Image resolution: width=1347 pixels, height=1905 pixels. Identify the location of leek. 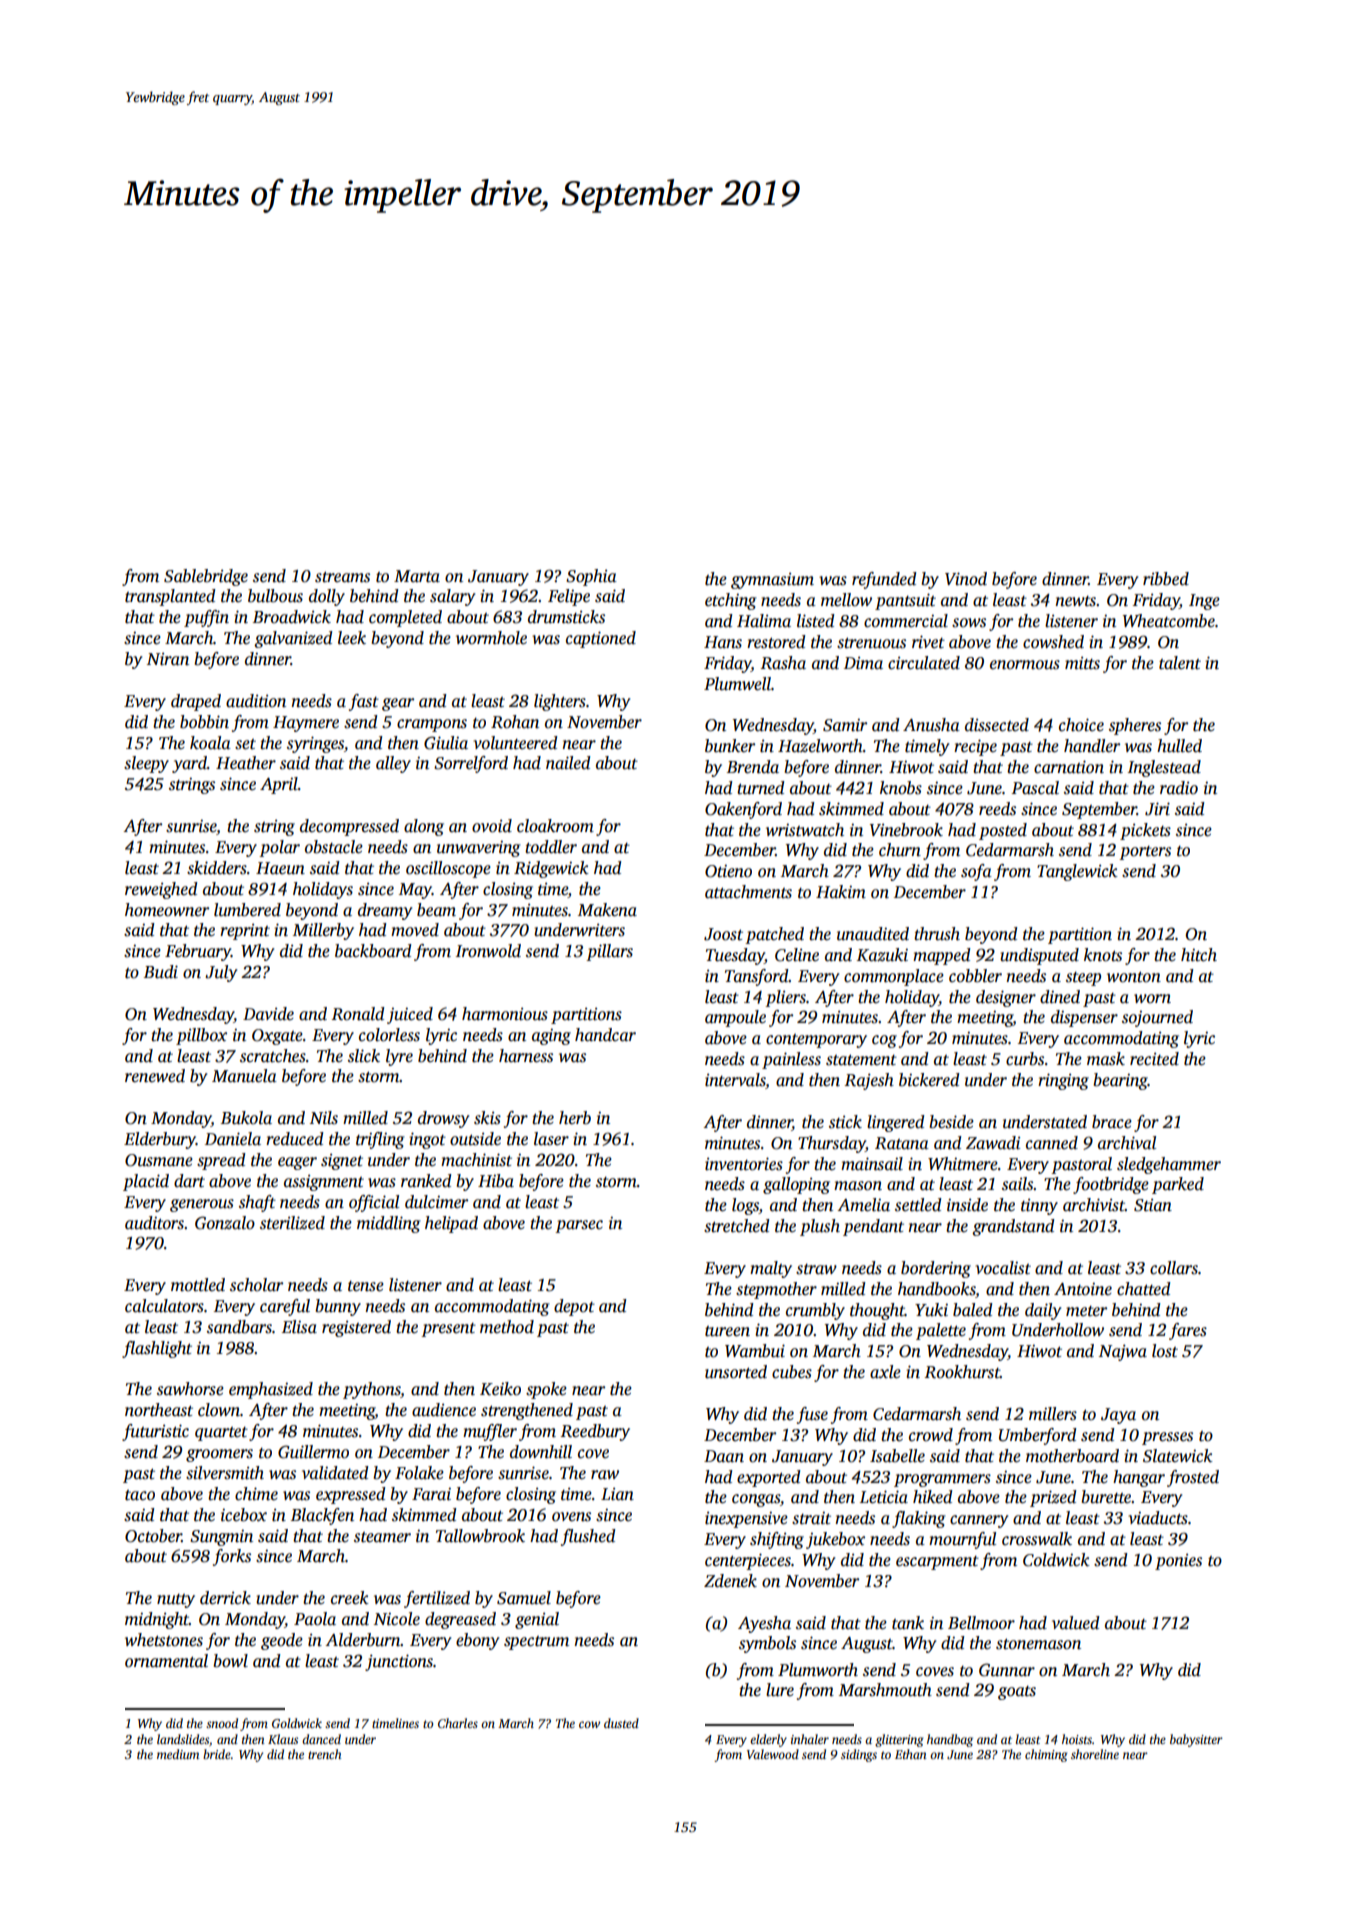
(352, 638).
